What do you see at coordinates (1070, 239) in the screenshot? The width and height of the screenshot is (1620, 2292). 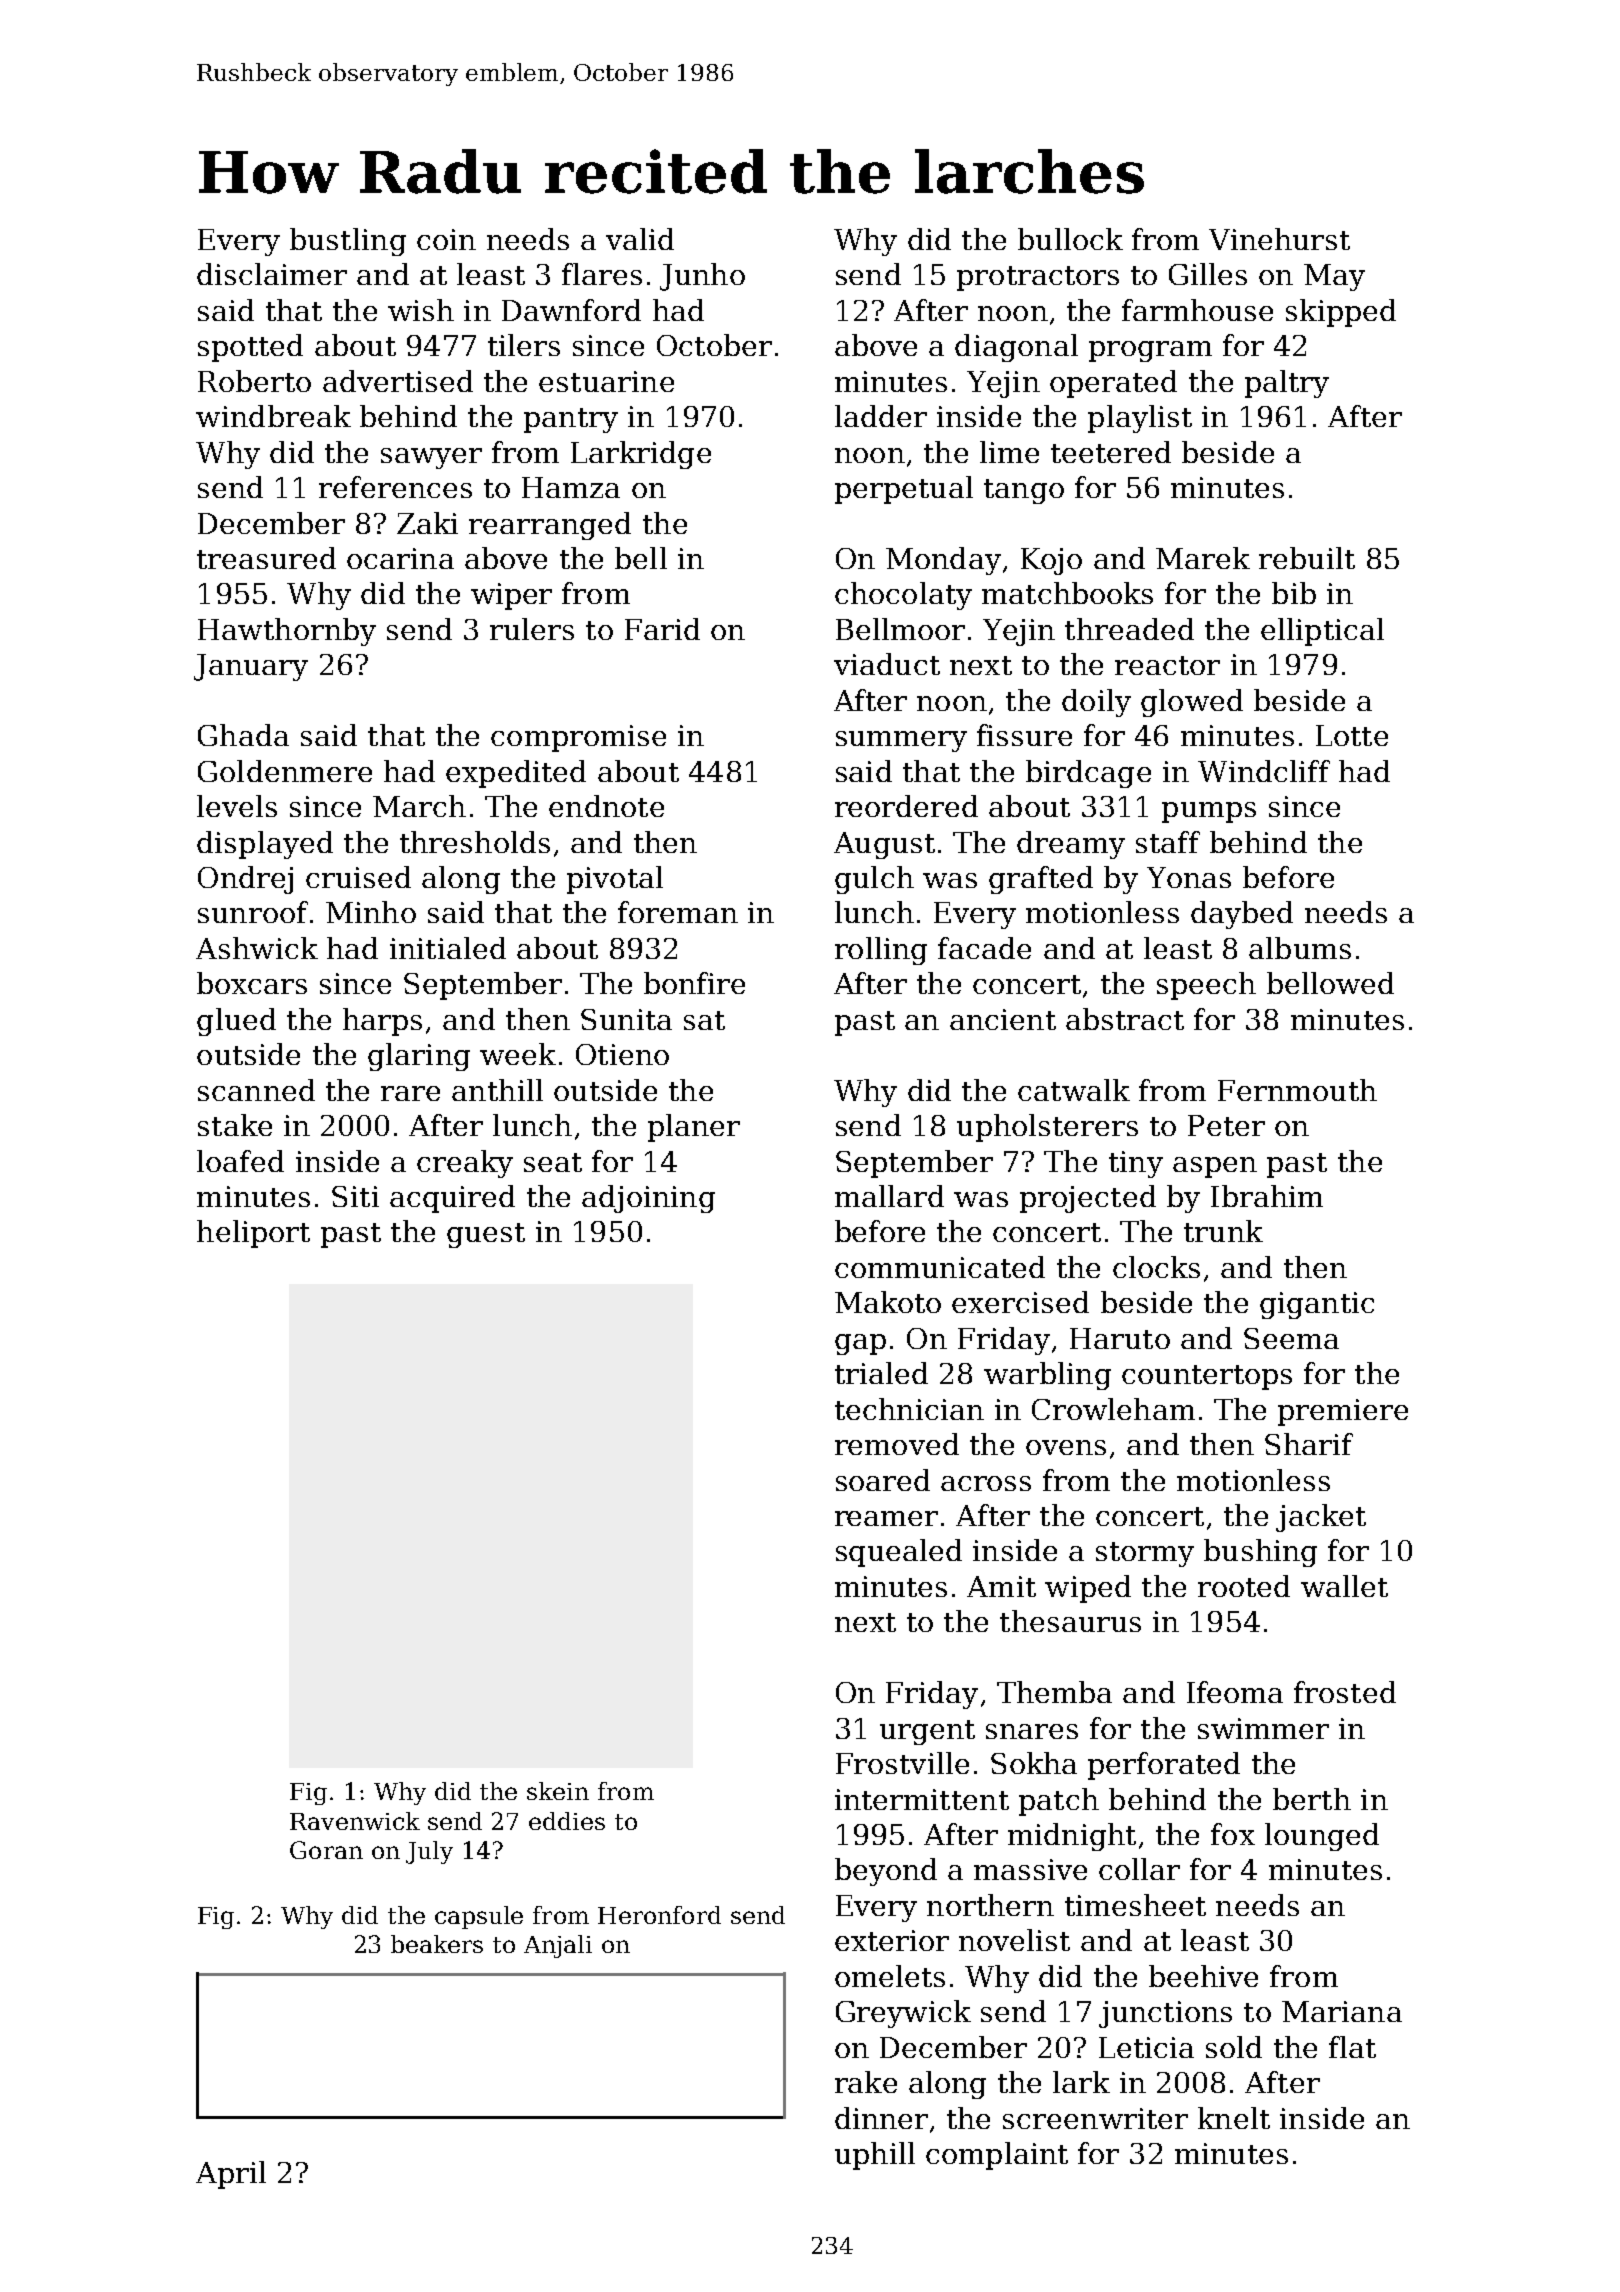 I see `bullock` at bounding box center [1070, 239].
